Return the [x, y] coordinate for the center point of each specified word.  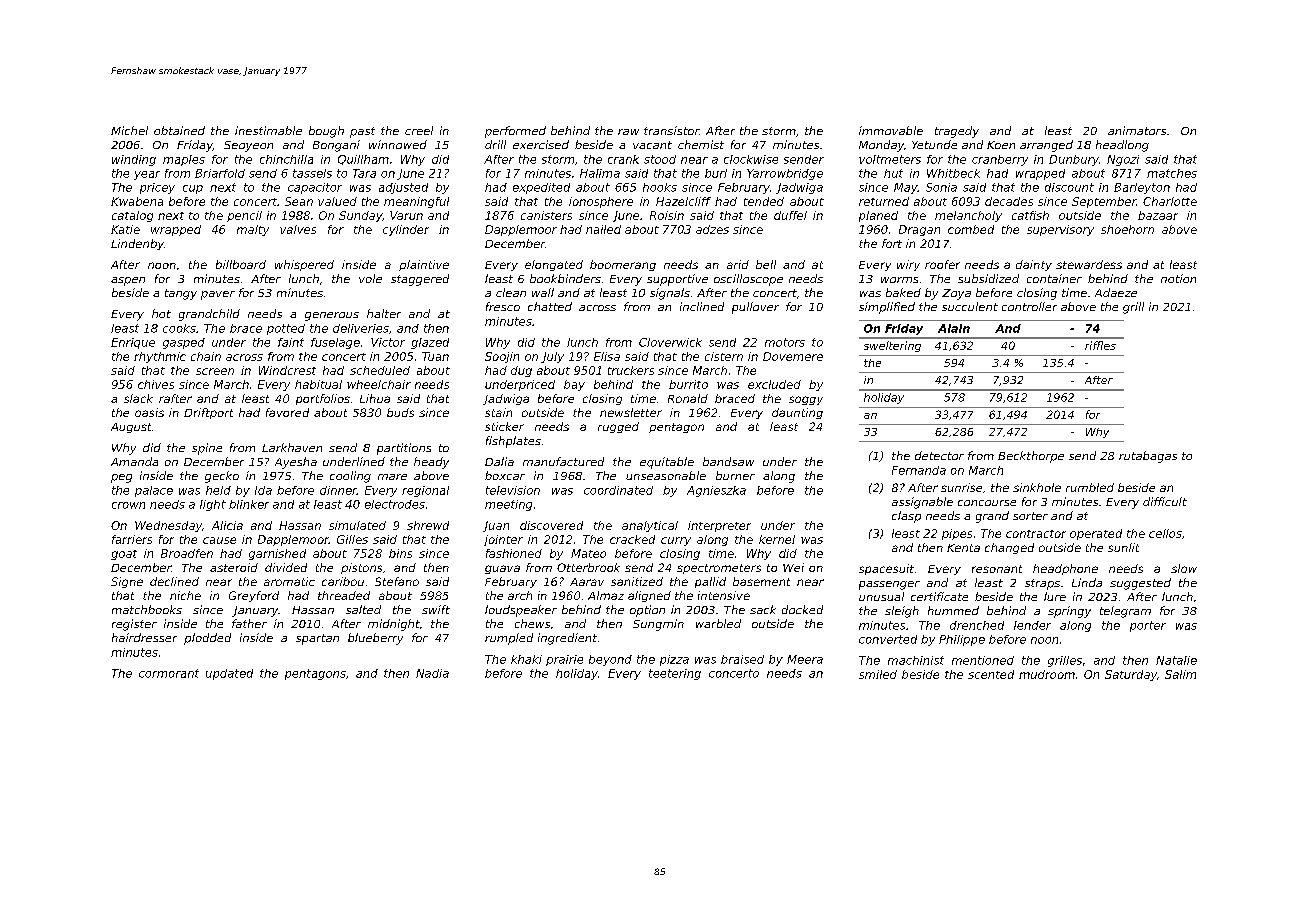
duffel [790, 215]
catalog [132, 216]
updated [229, 674]
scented [991, 674]
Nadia [432, 673]
